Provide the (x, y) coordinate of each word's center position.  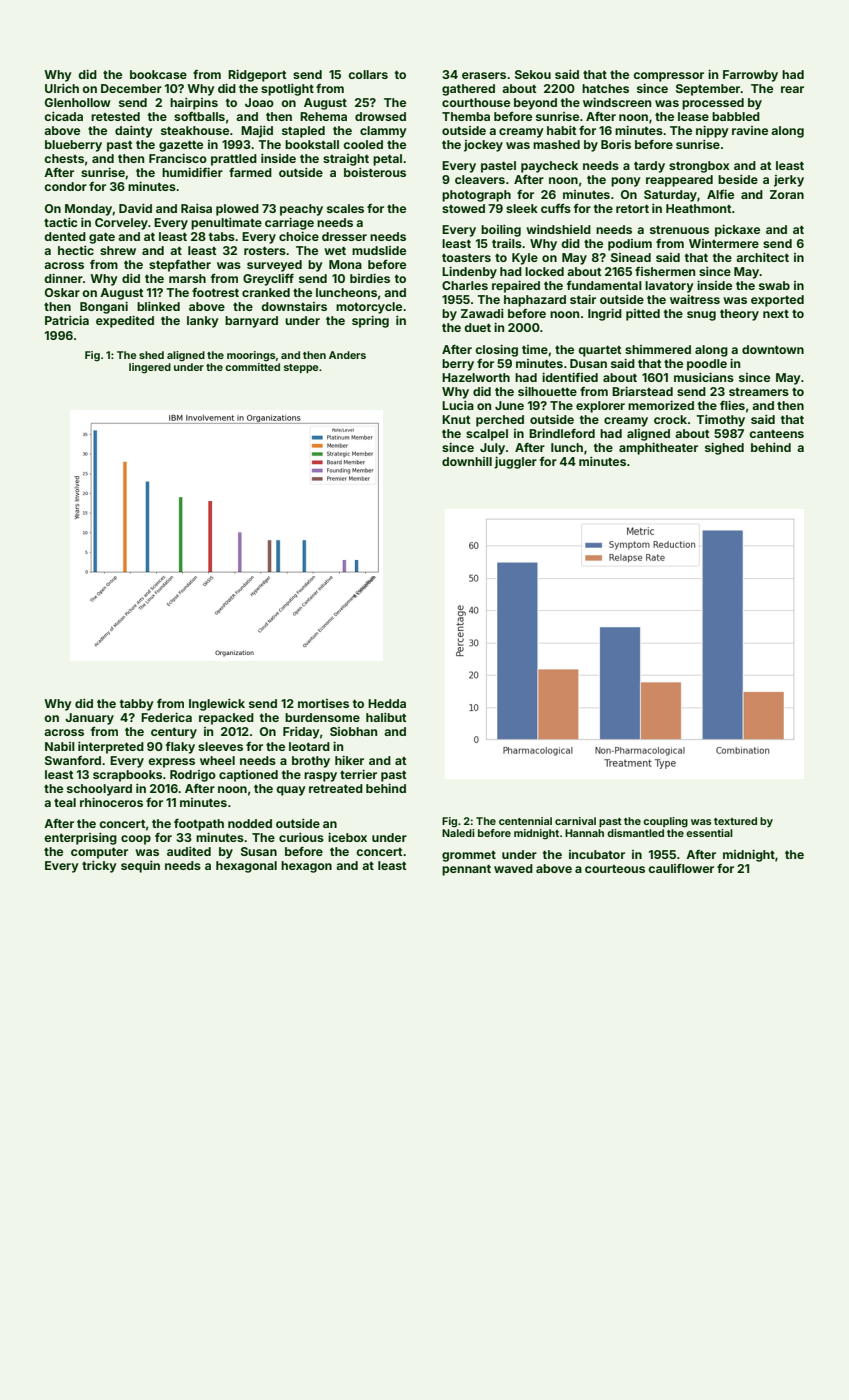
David (135, 208)
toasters (466, 258)
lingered (150, 368)
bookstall (312, 144)
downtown (773, 349)
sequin (140, 867)
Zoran (787, 194)
